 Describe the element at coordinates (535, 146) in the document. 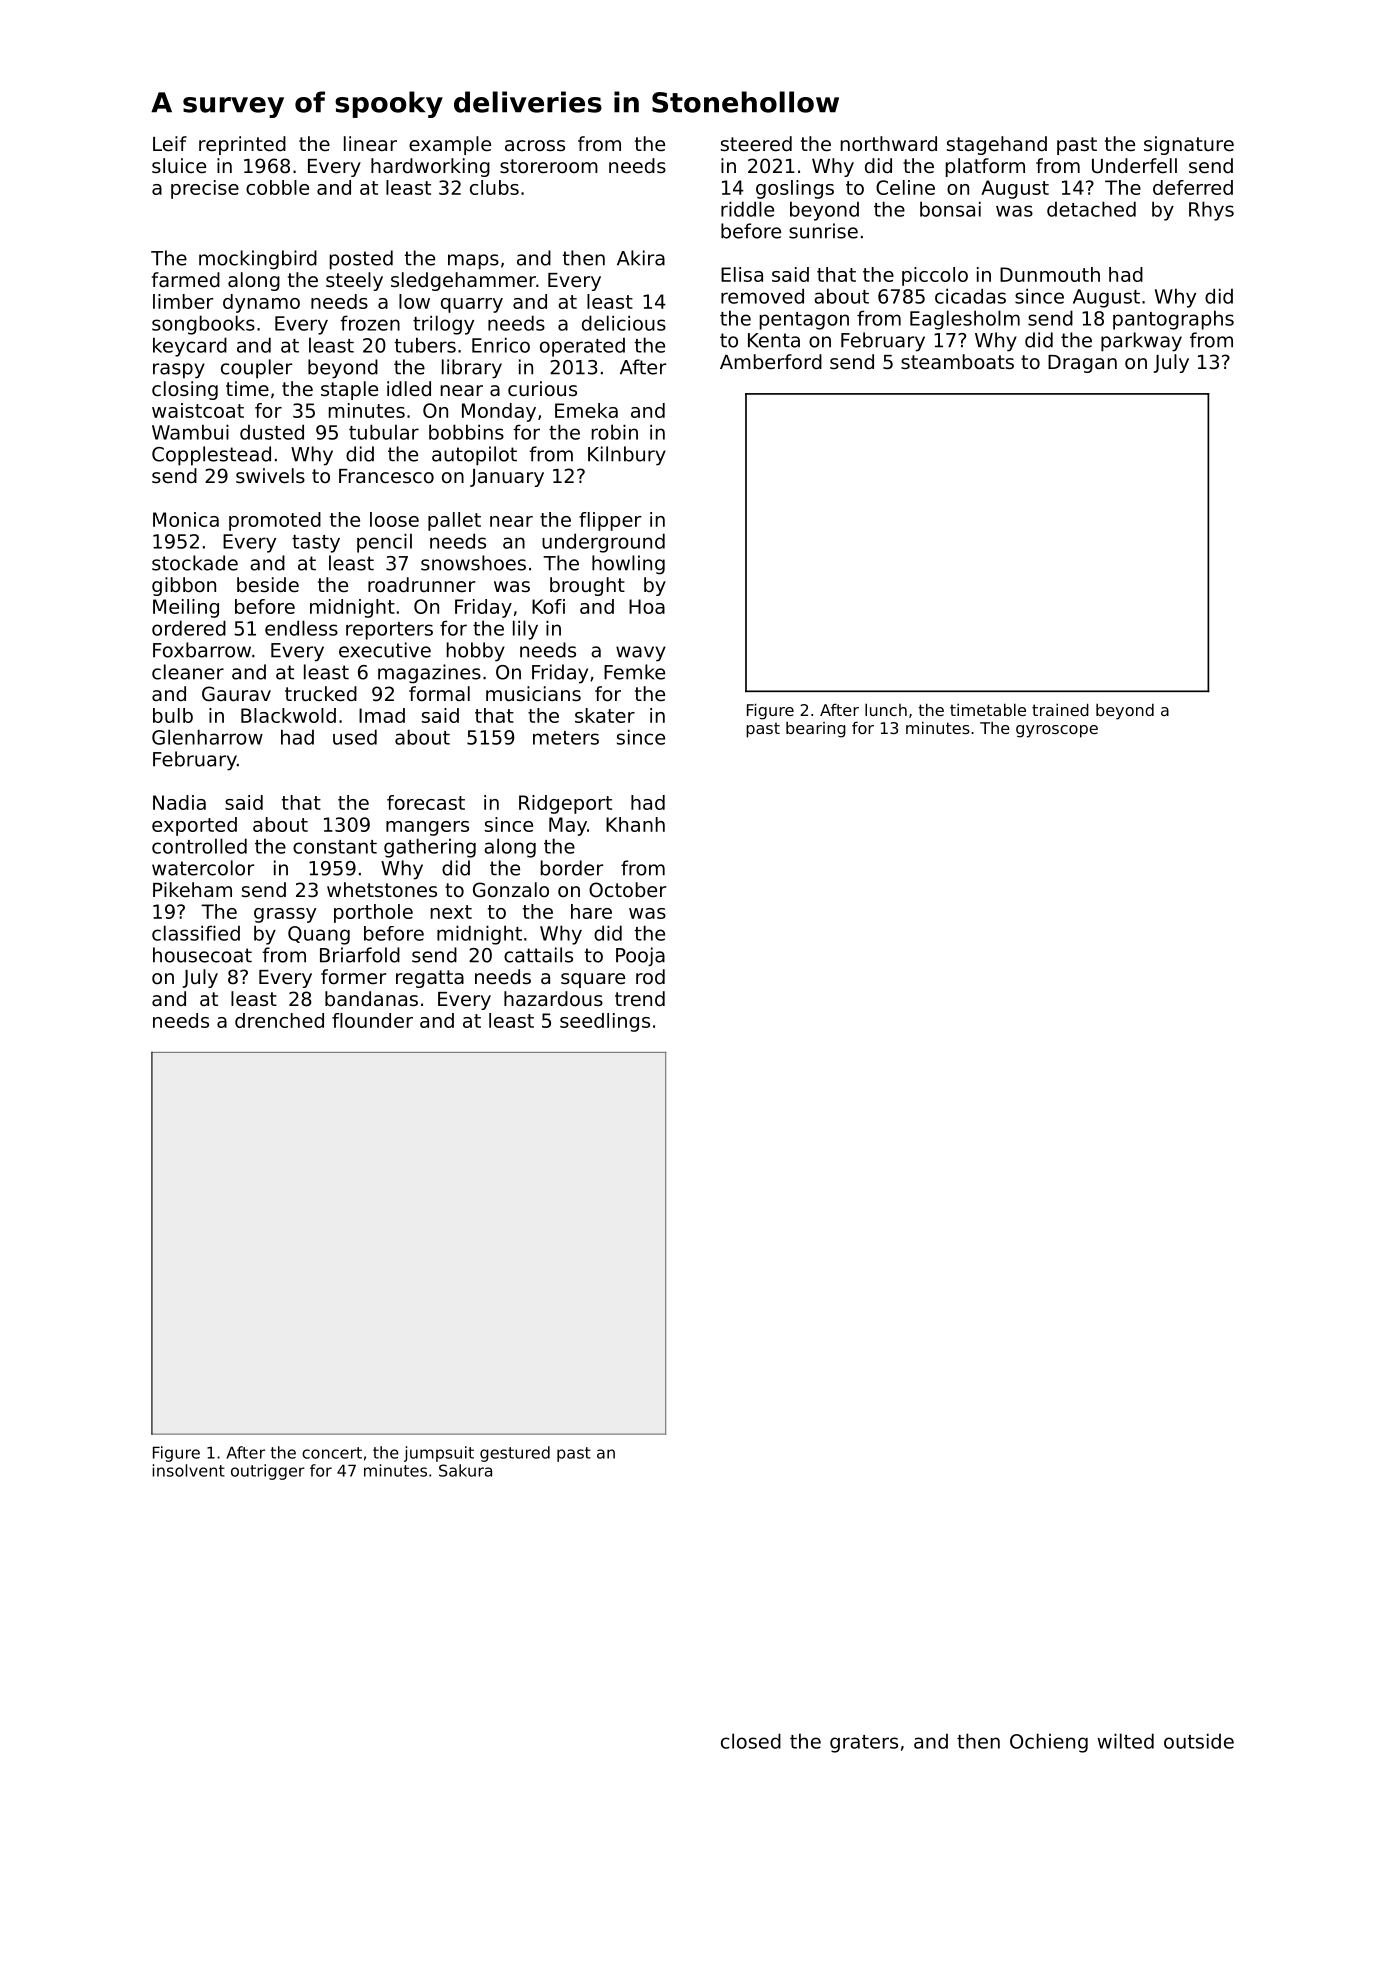

I see `across` at that location.
